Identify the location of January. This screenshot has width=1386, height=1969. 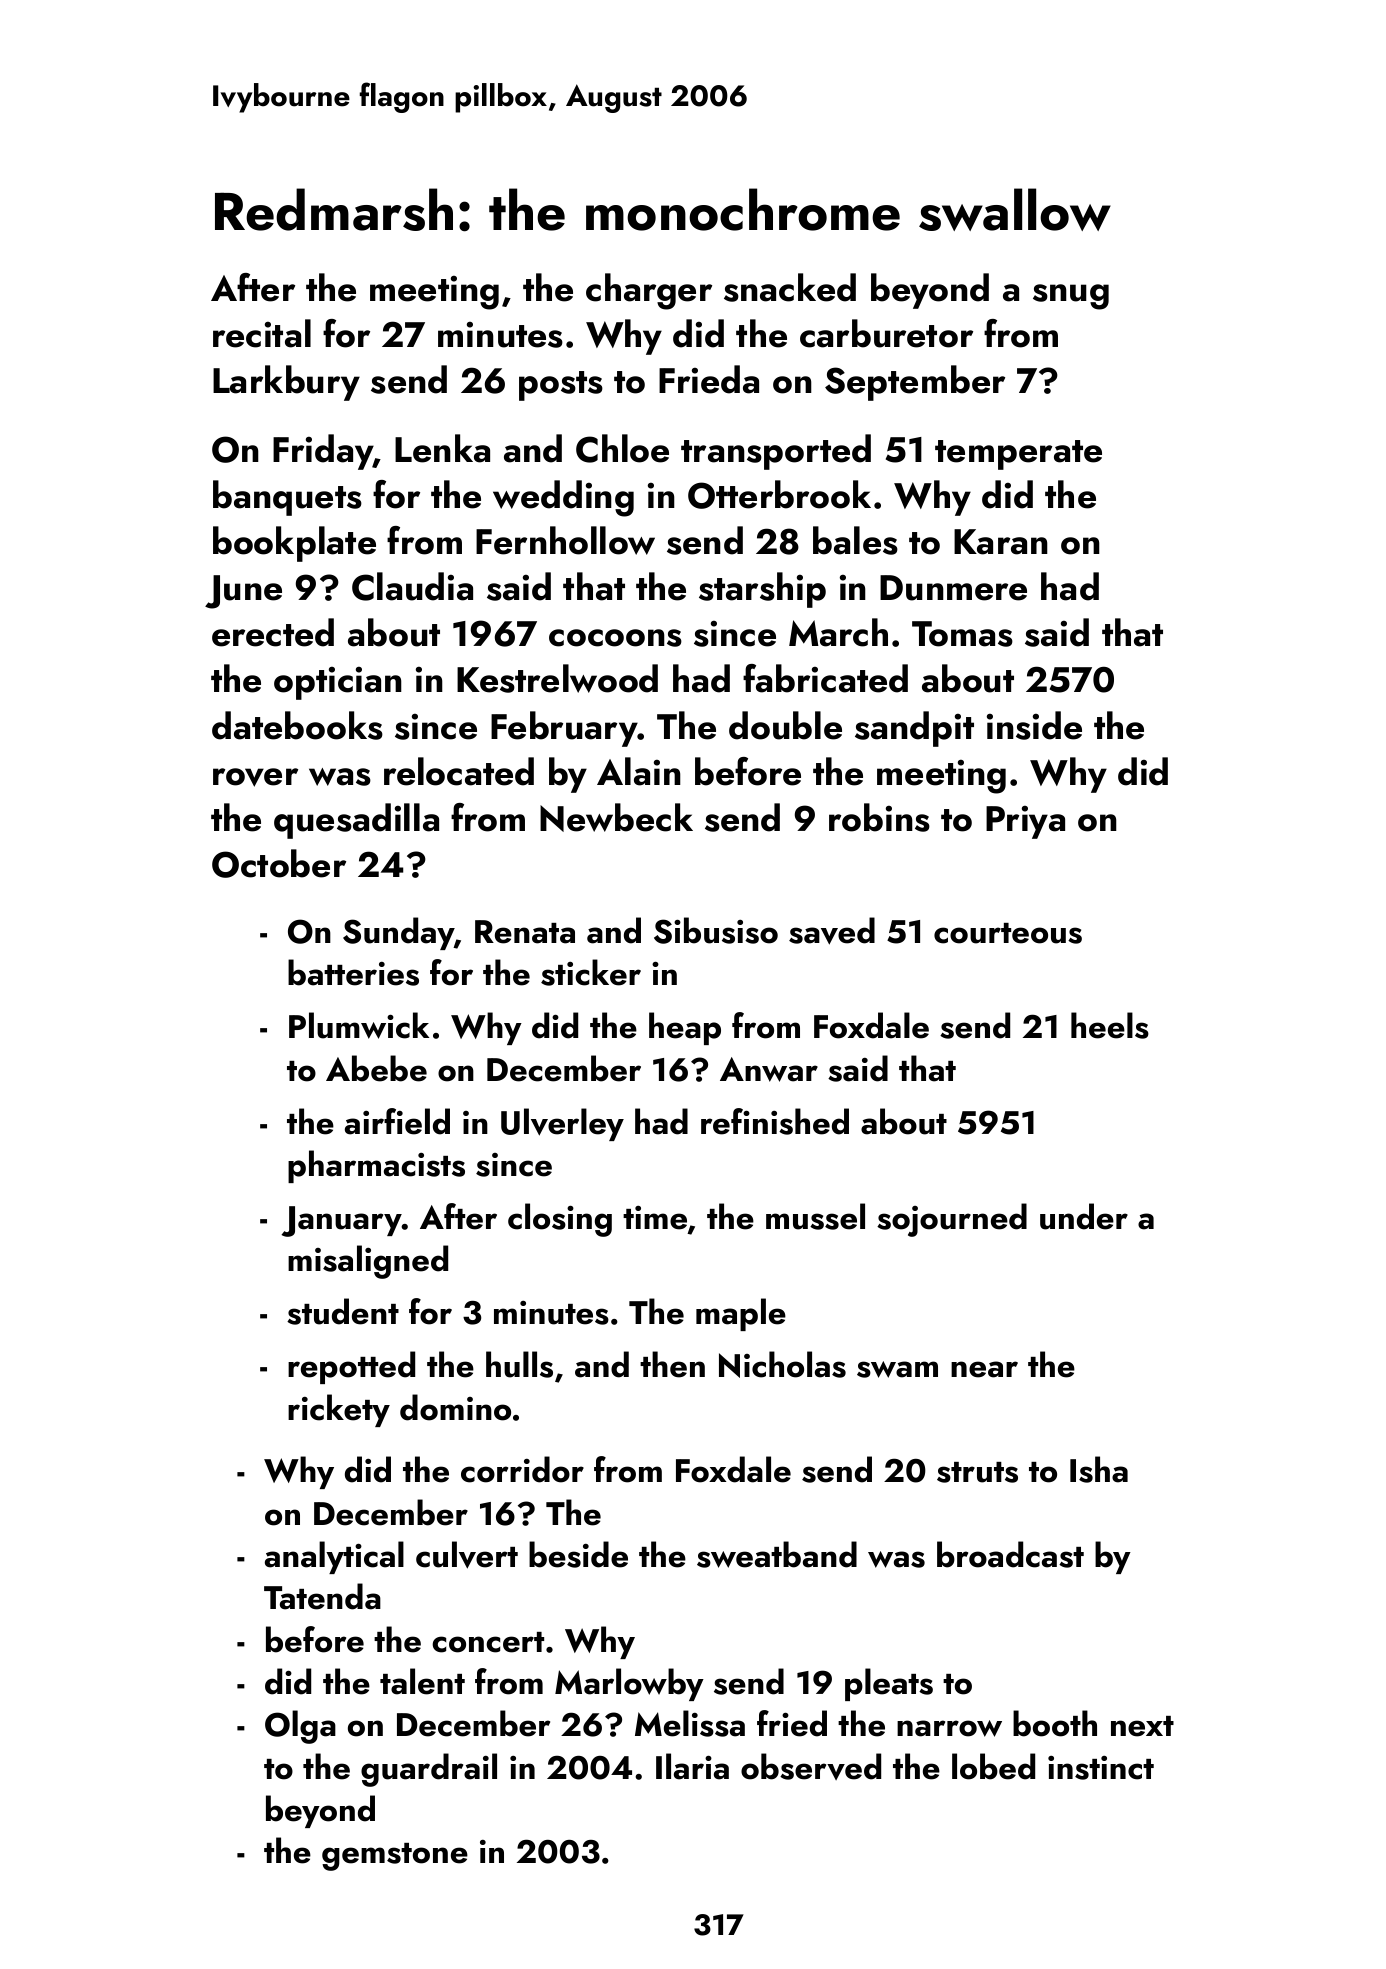
(341, 1221).
